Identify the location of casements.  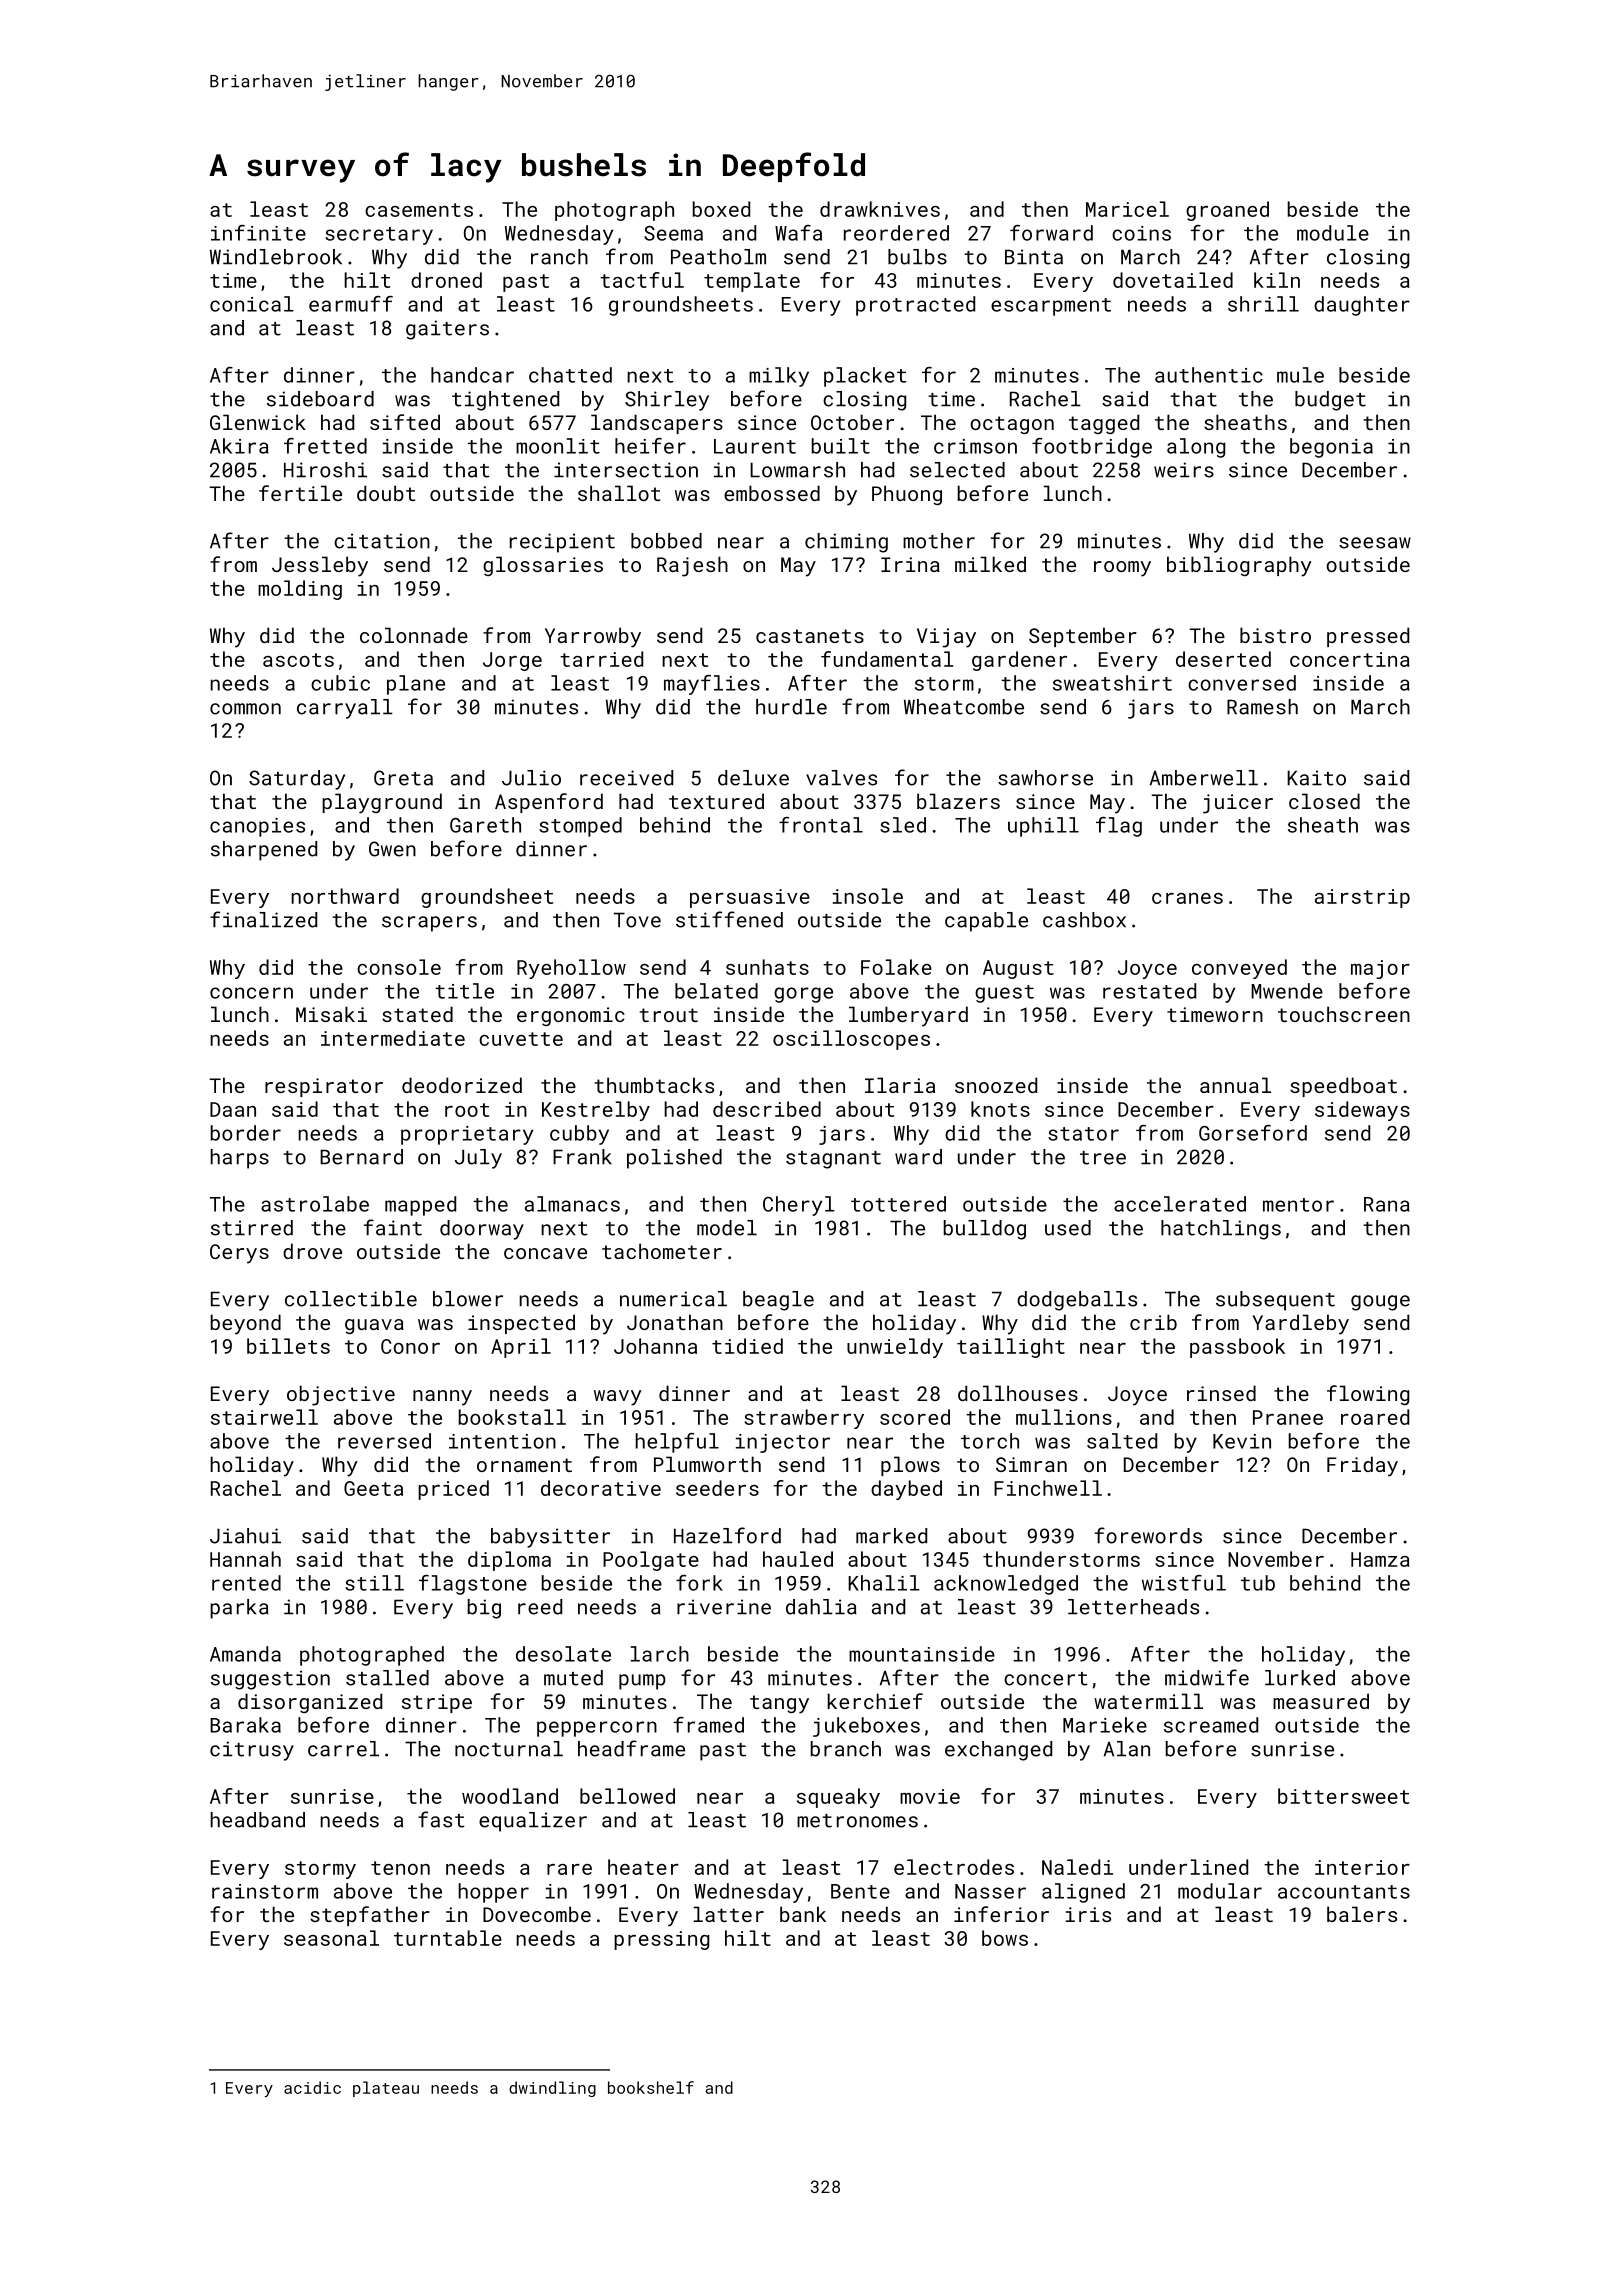
(419, 210).
